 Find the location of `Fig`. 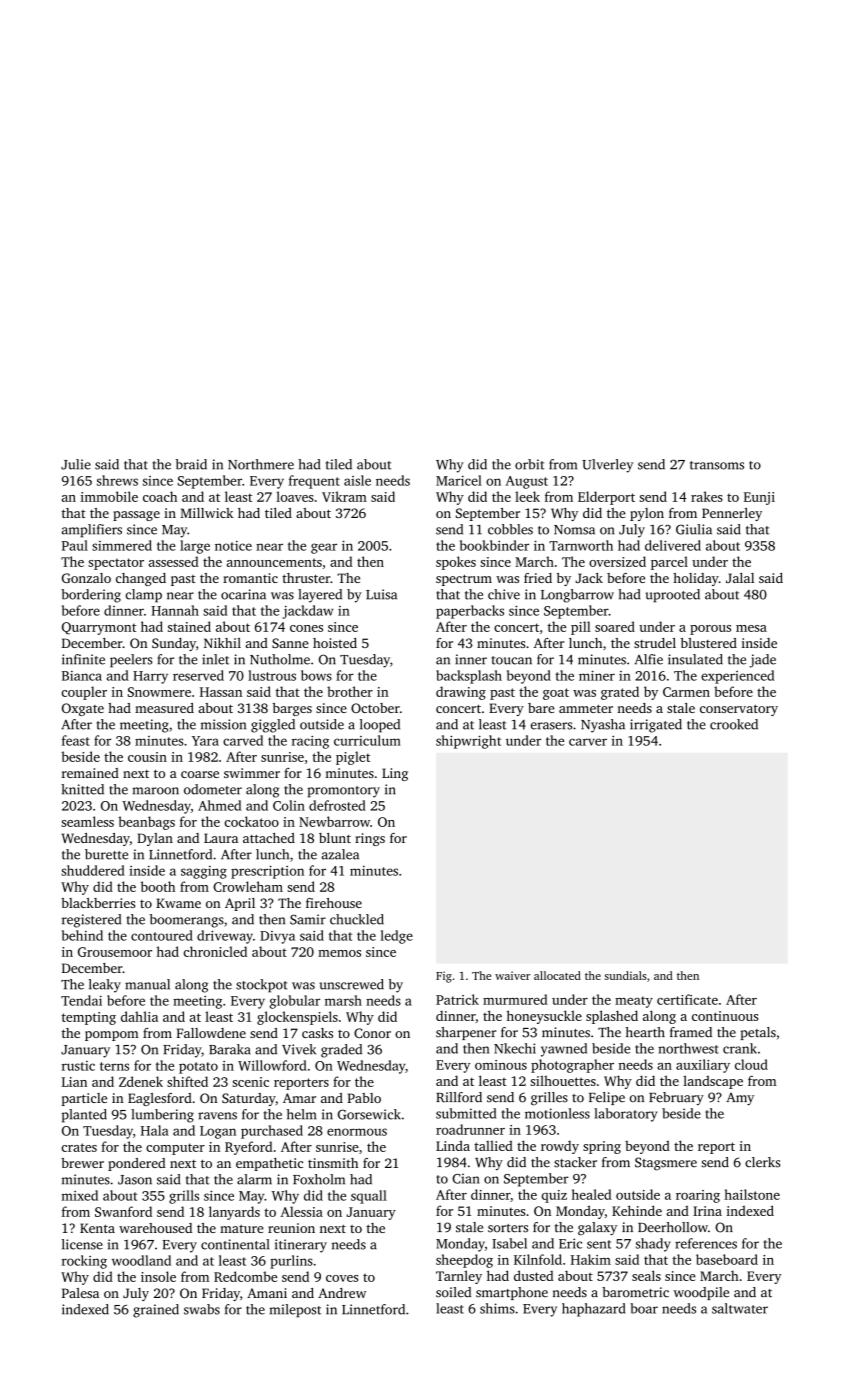

Fig is located at coordinates (444, 977).
